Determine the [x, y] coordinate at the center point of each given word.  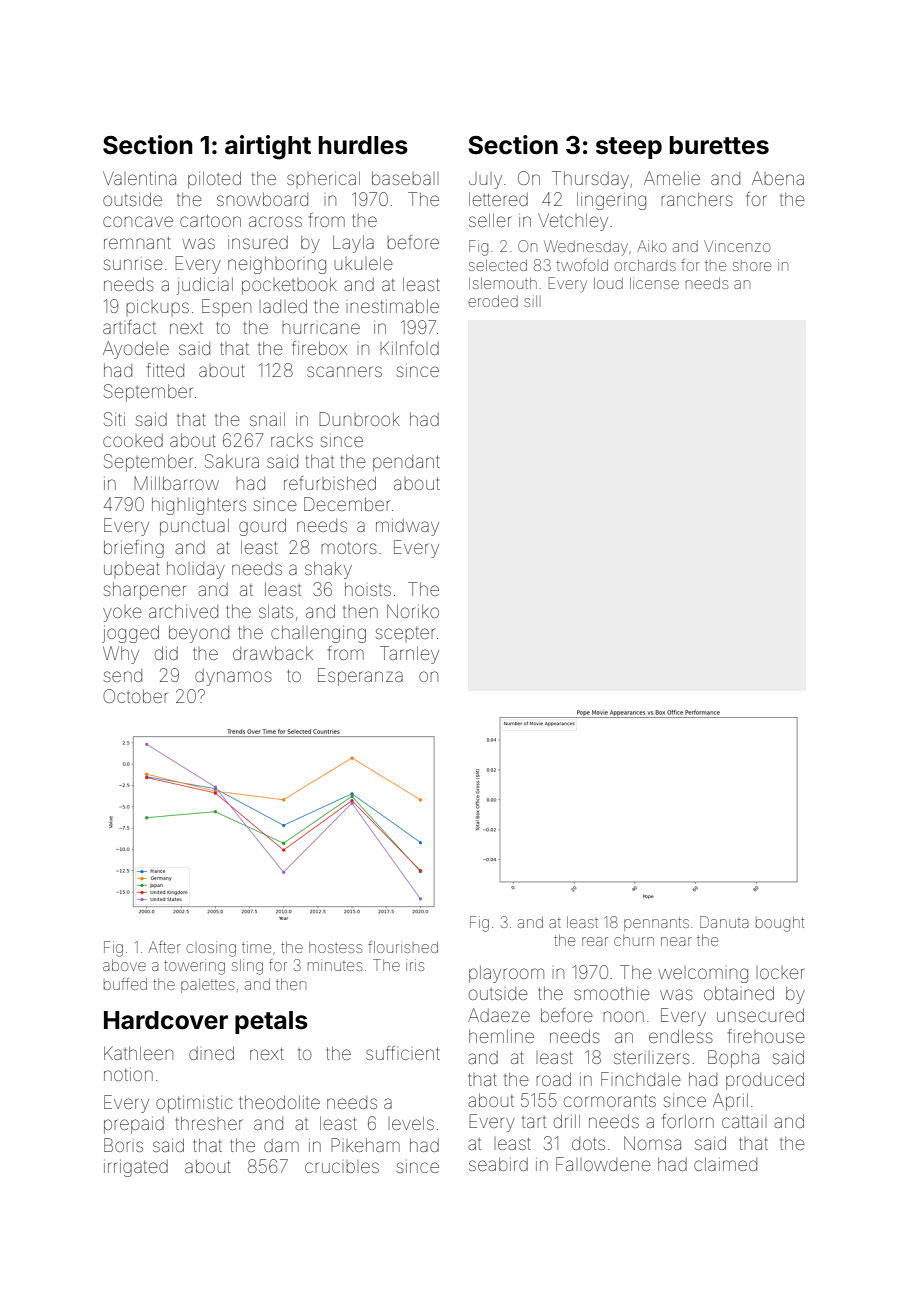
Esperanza [360, 677]
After [164, 947]
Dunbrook [359, 419]
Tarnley [409, 655]
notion [128, 1074]
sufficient [403, 1053]
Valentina [139, 178]
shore [752, 266]
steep [629, 148]
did [166, 653]
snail [267, 419]
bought [780, 924]
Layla [353, 244]
